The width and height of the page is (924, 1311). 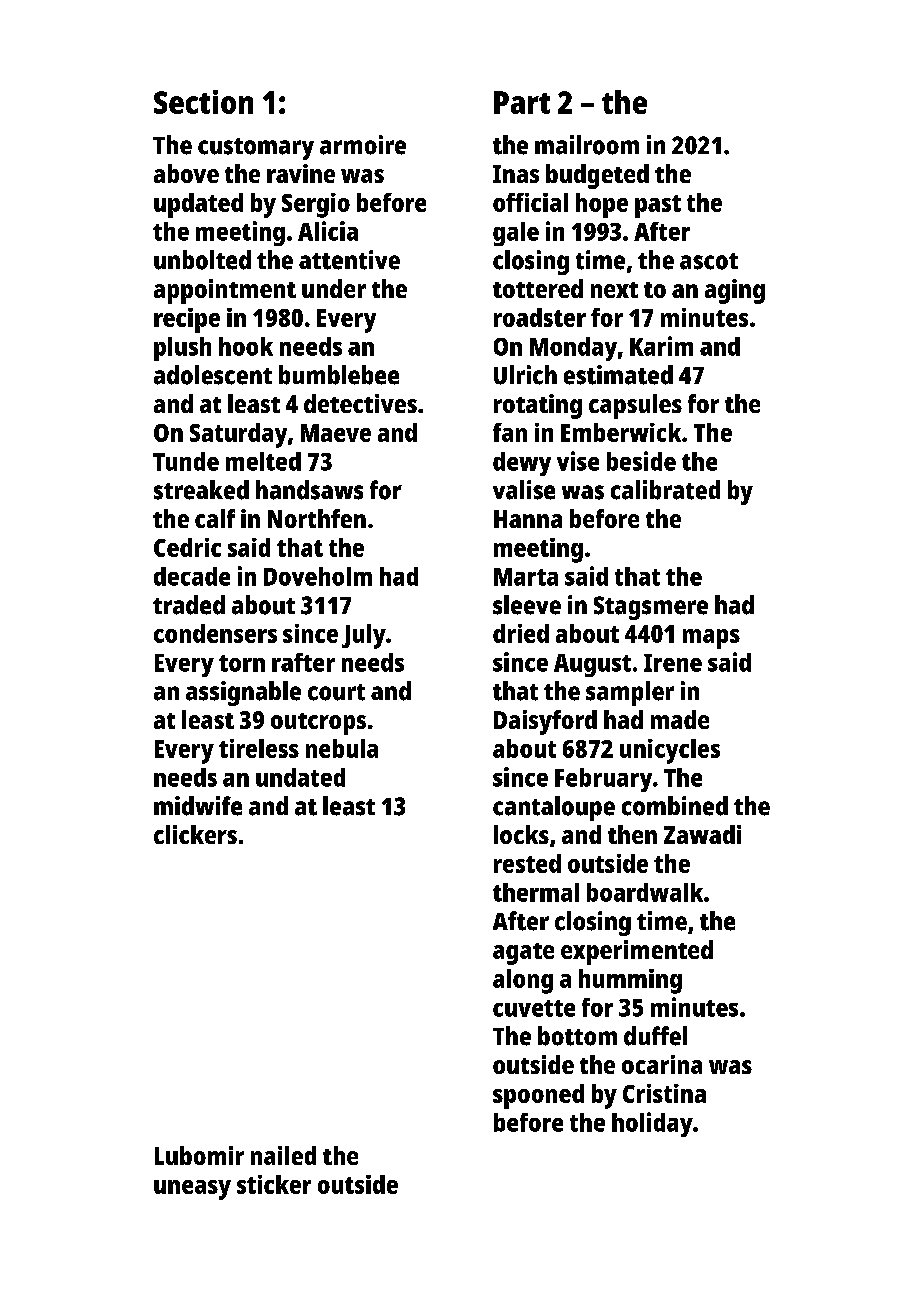 What do you see at coordinates (538, 1096) in the page?
I see `spooned` at bounding box center [538, 1096].
